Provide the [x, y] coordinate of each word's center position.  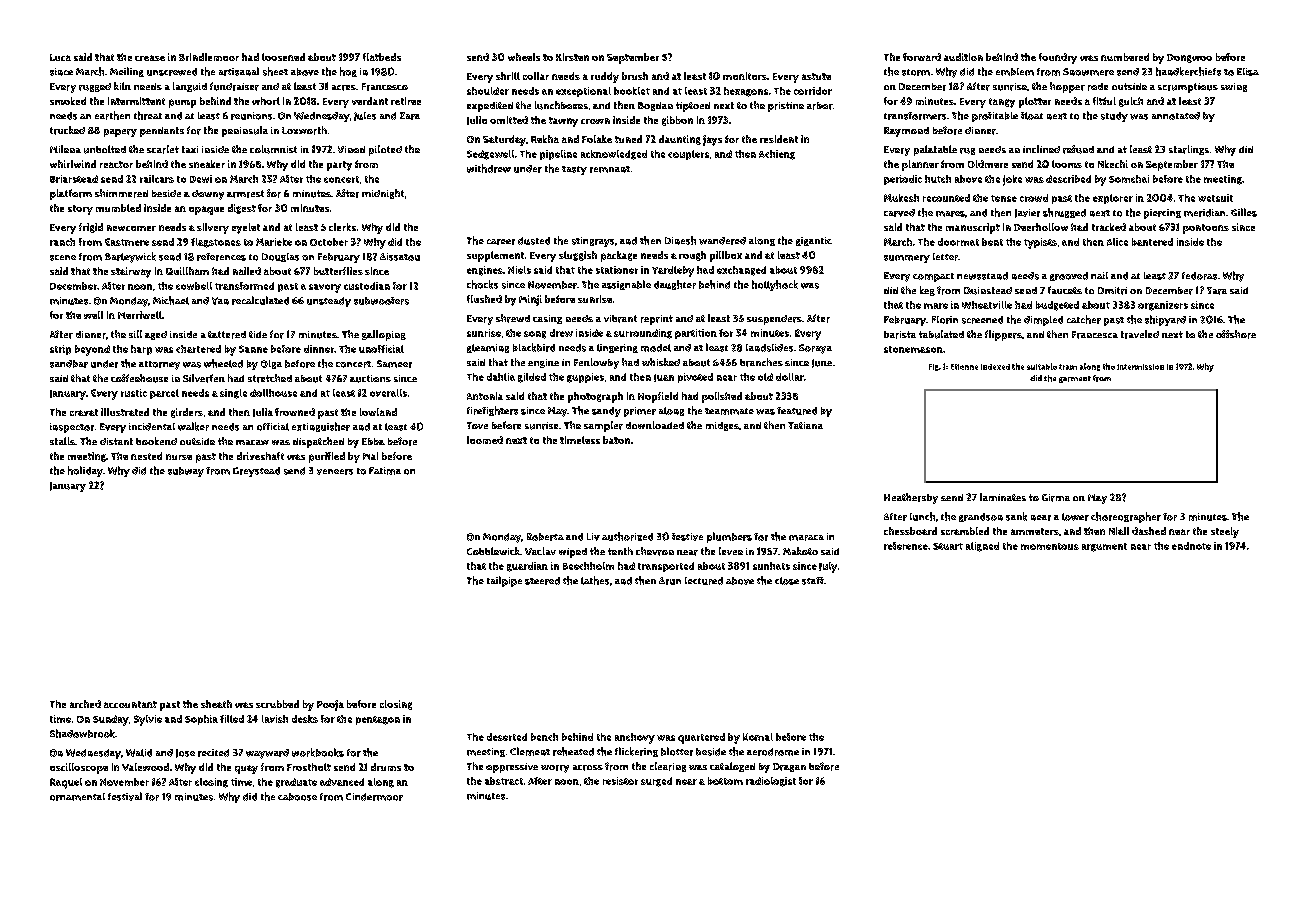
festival [125, 796]
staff [813, 581]
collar [536, 76]
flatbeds [382, 57]
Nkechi [1113, 164]
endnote [1191, 546]
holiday [85, 471]
